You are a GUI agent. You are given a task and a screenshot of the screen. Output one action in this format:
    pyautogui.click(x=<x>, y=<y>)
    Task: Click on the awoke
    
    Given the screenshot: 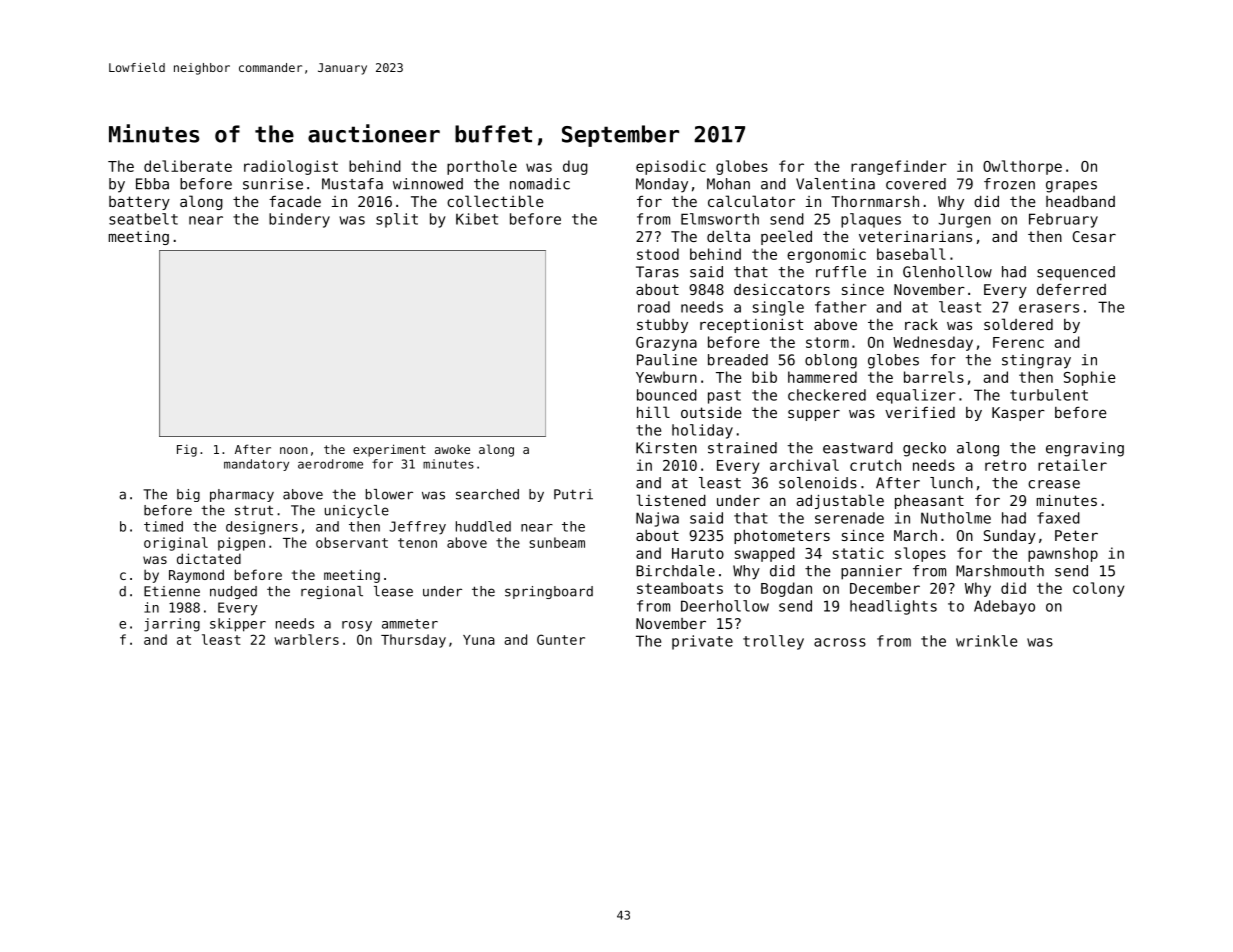 What is the action you would take?
    pyautogui.click(x=452, y=449)
